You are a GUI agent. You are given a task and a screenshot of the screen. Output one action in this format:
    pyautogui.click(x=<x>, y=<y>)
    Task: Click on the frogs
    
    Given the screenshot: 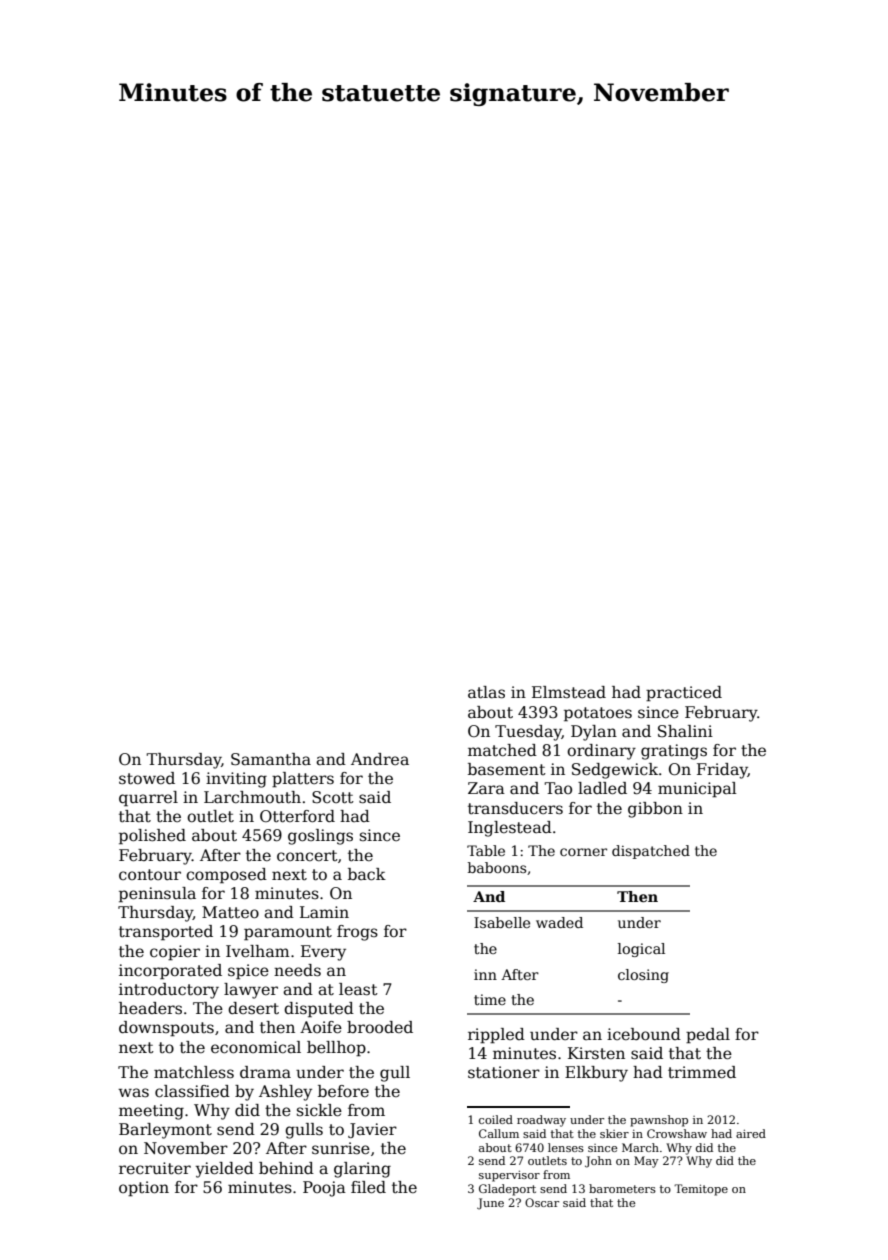 What is the action you would take?
    pyautogui.click(x=357, y=933)
